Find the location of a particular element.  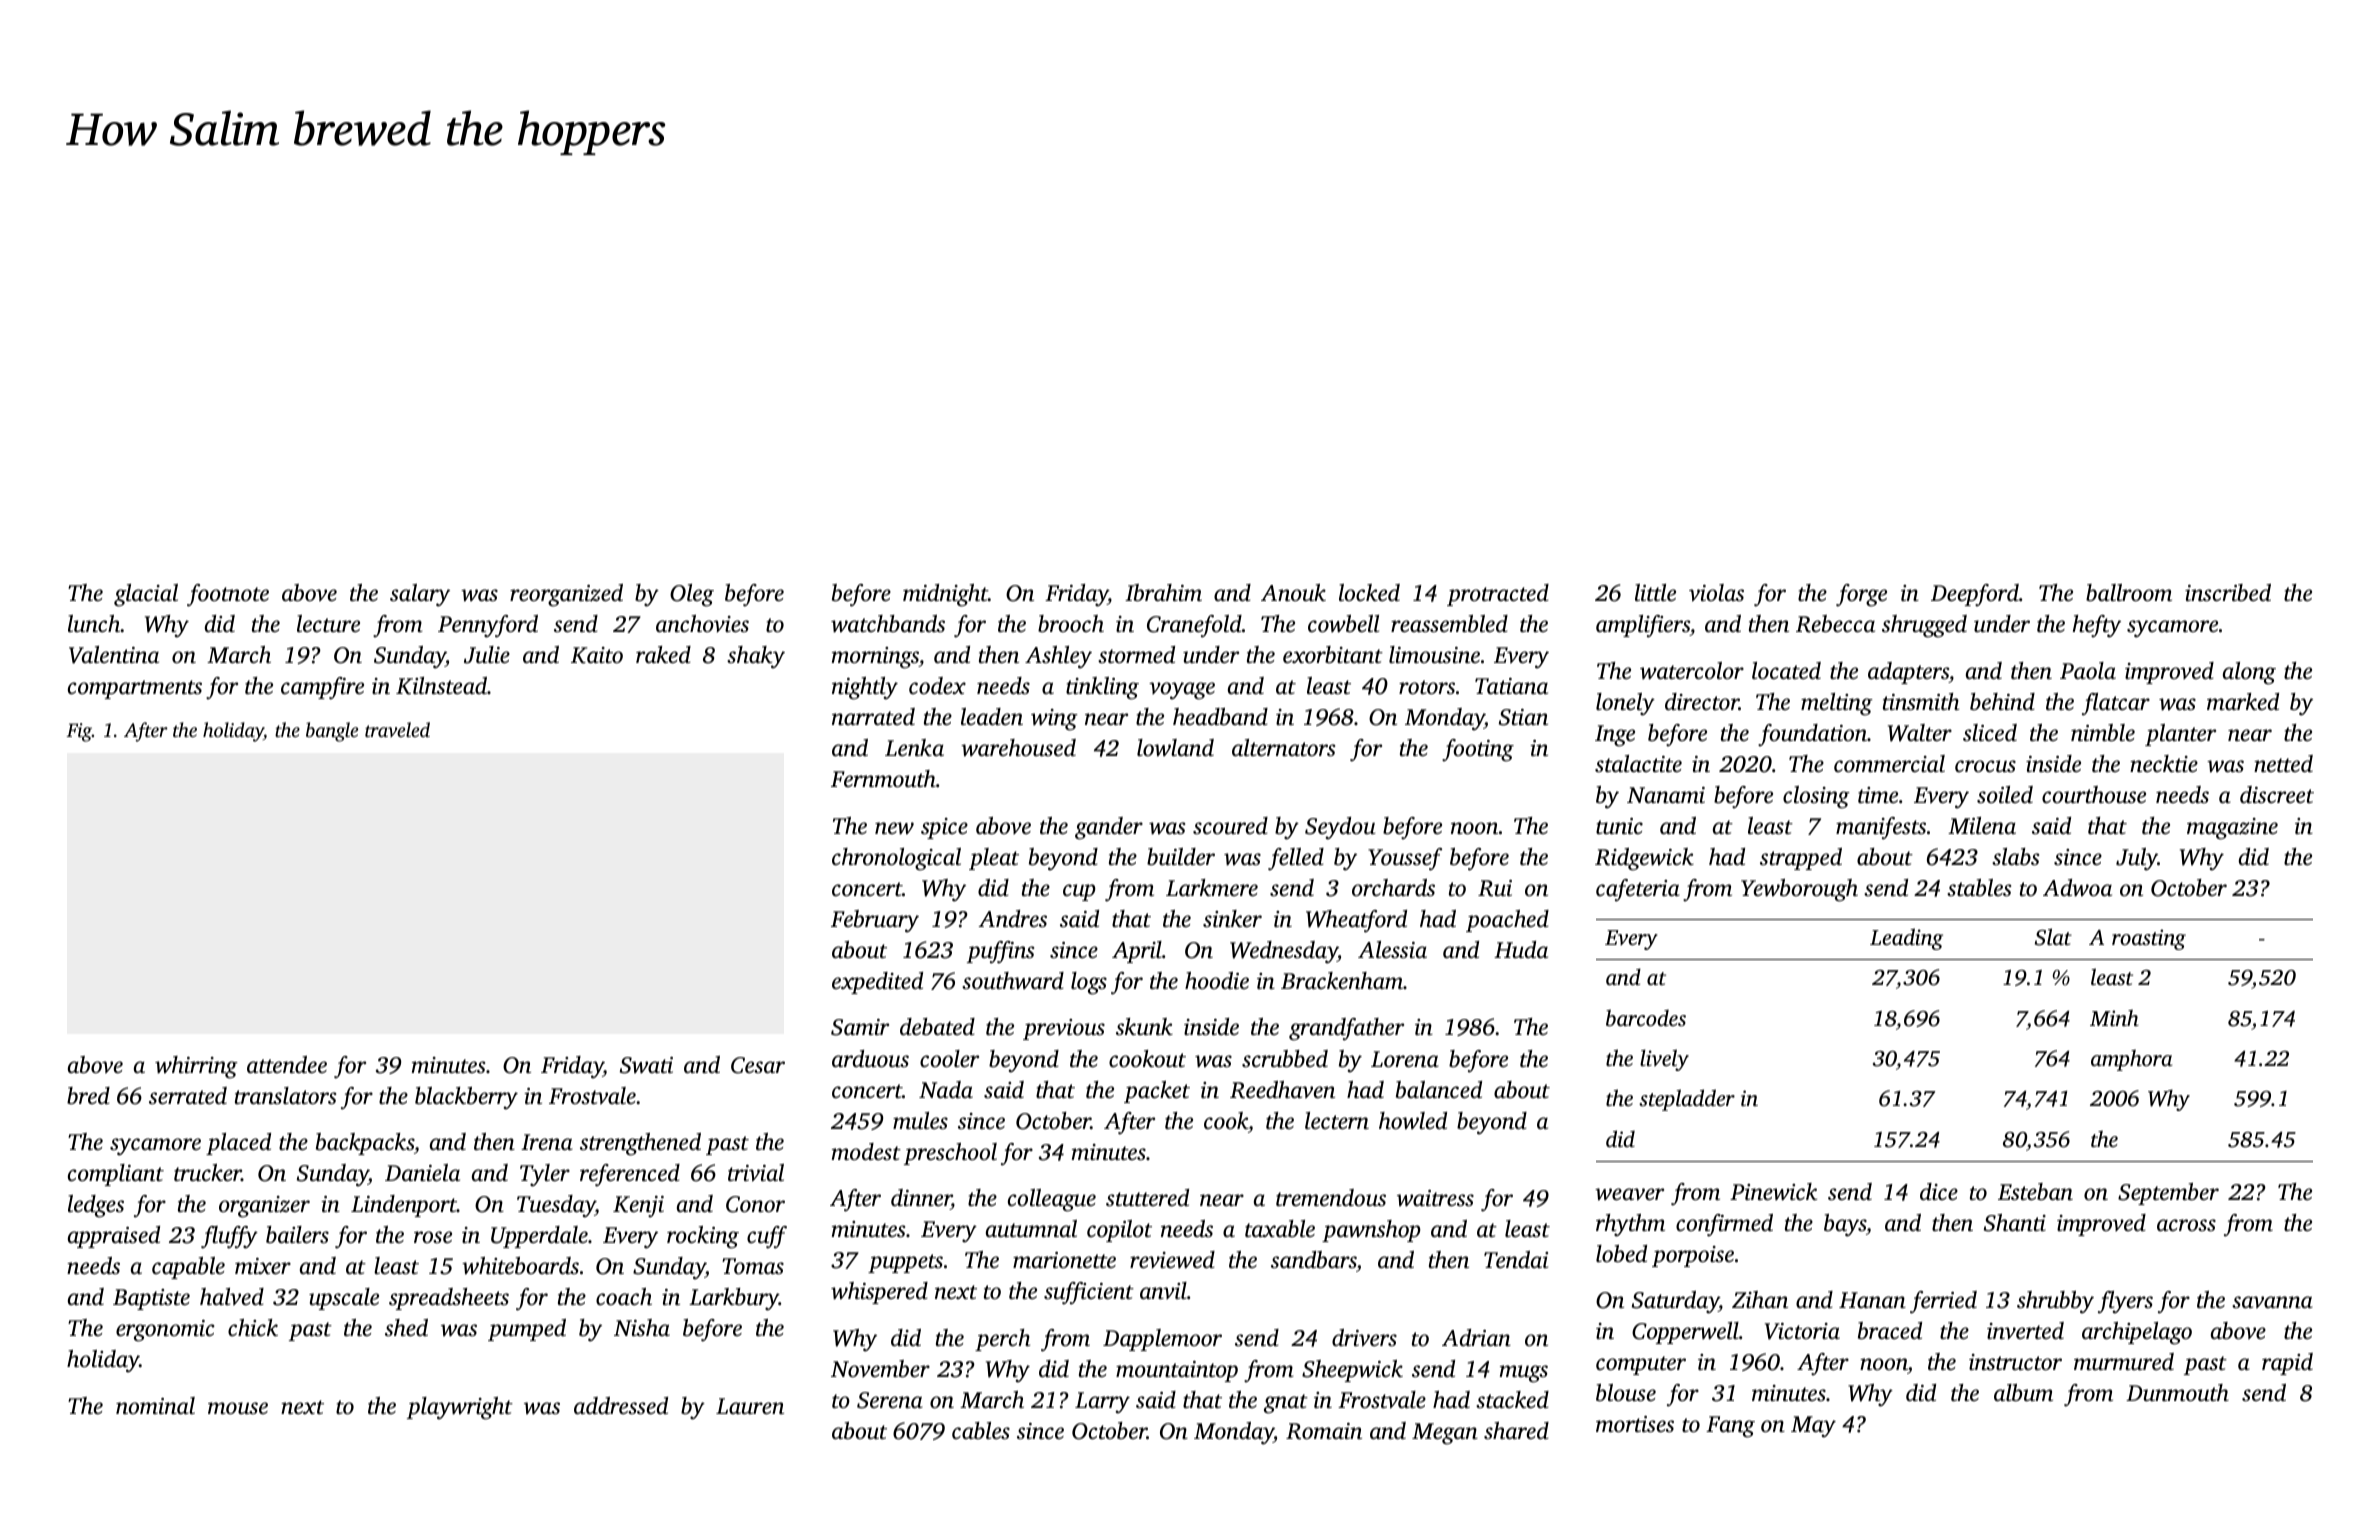

ledges is located at coordinates (96, 1206).
